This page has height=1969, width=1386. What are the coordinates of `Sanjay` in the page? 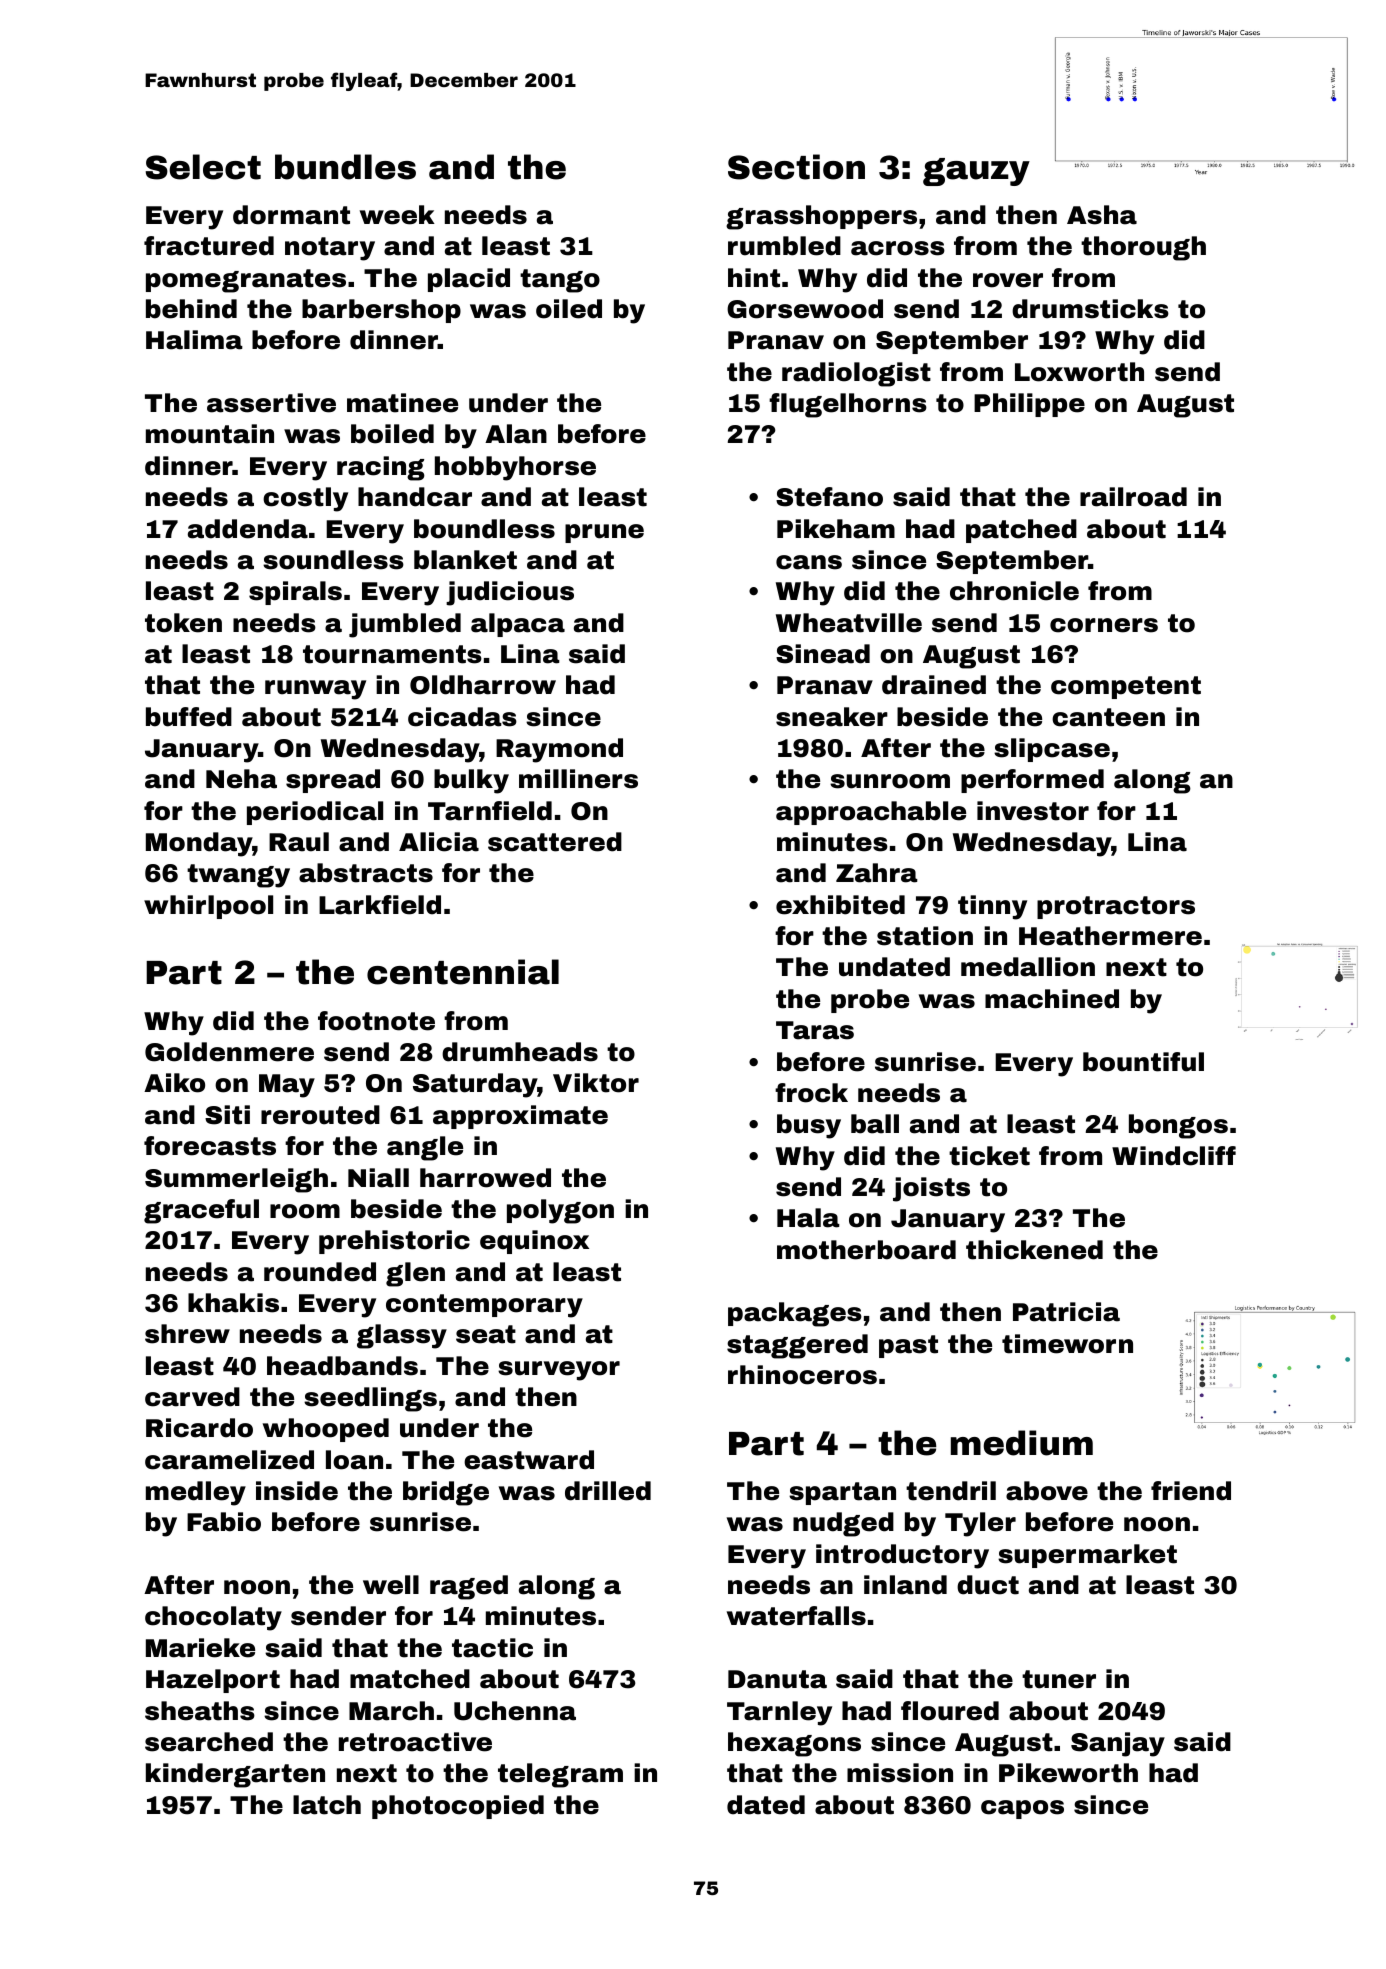 It's located at (1118, 1744).
